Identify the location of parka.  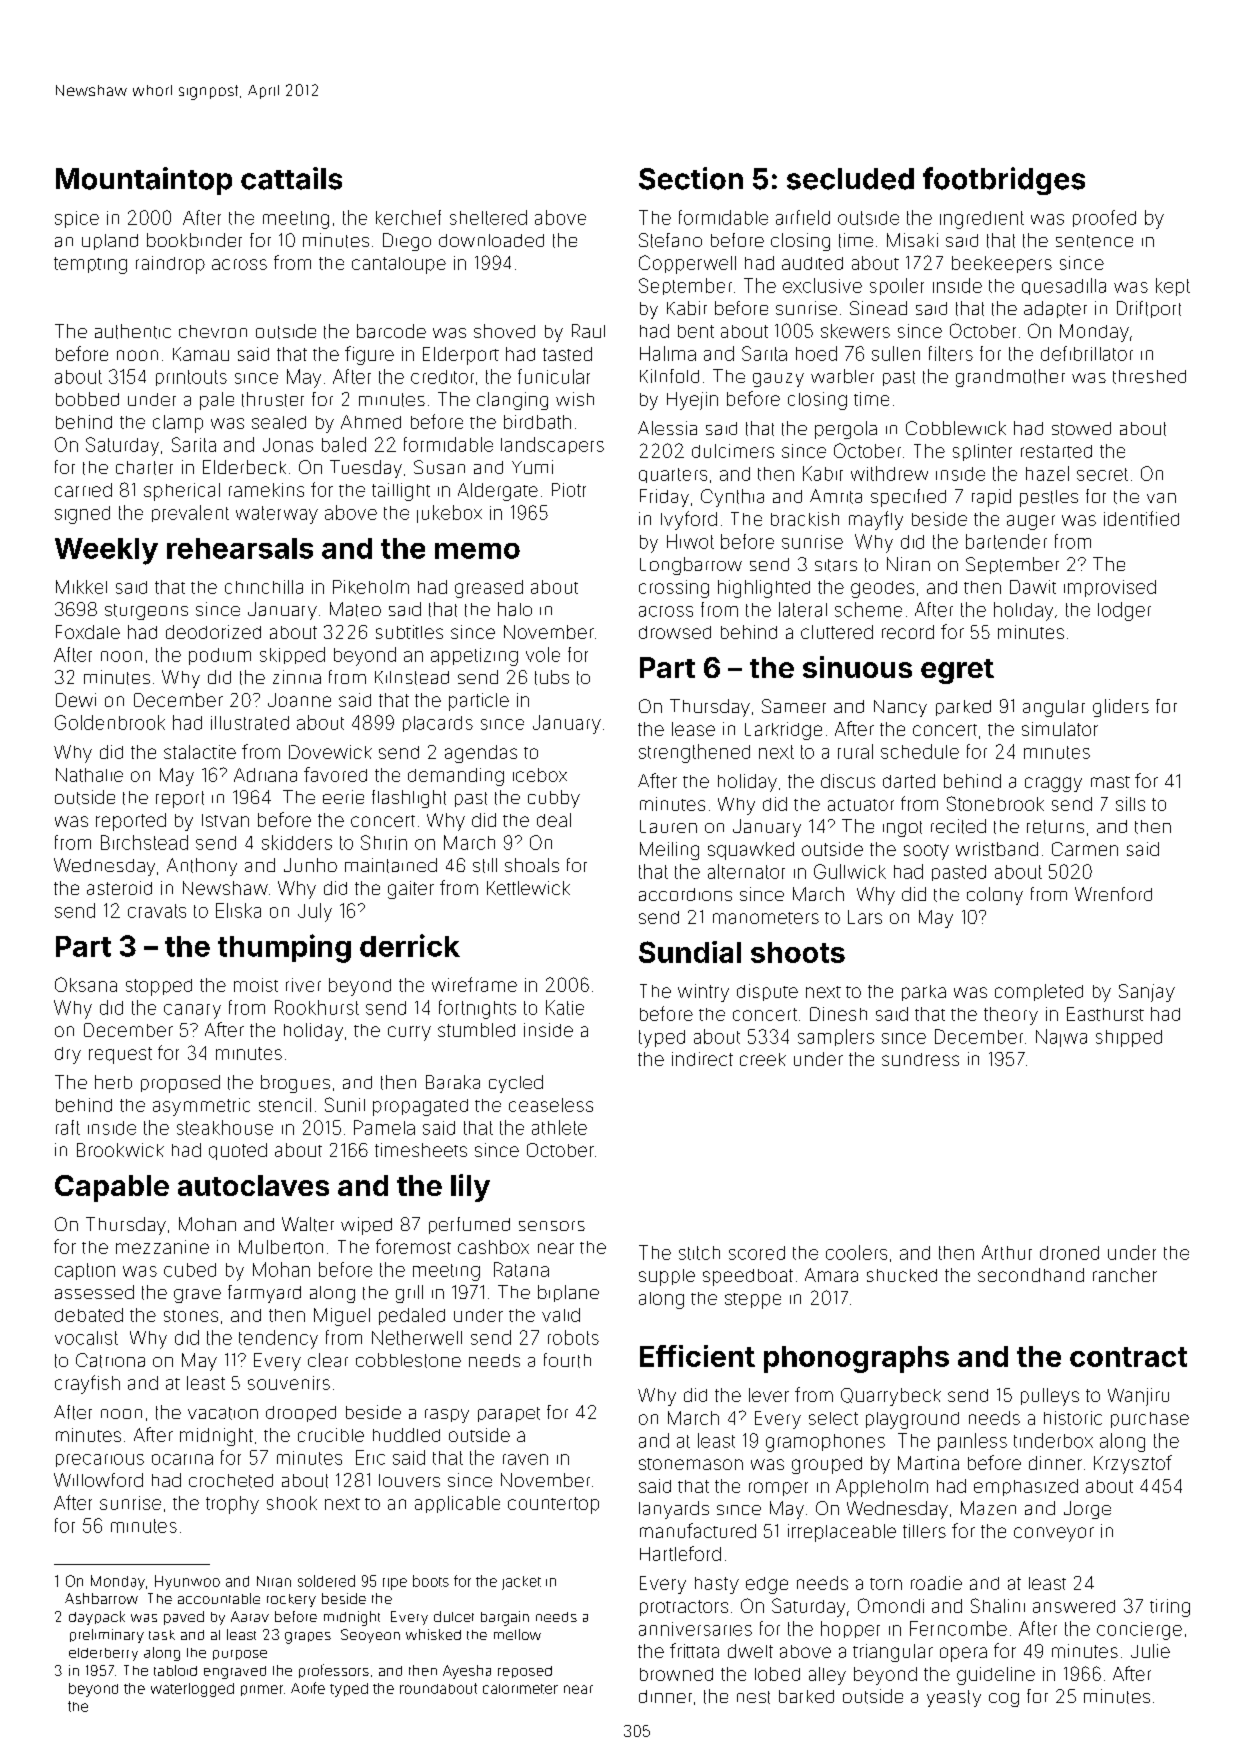
(924, 993).
